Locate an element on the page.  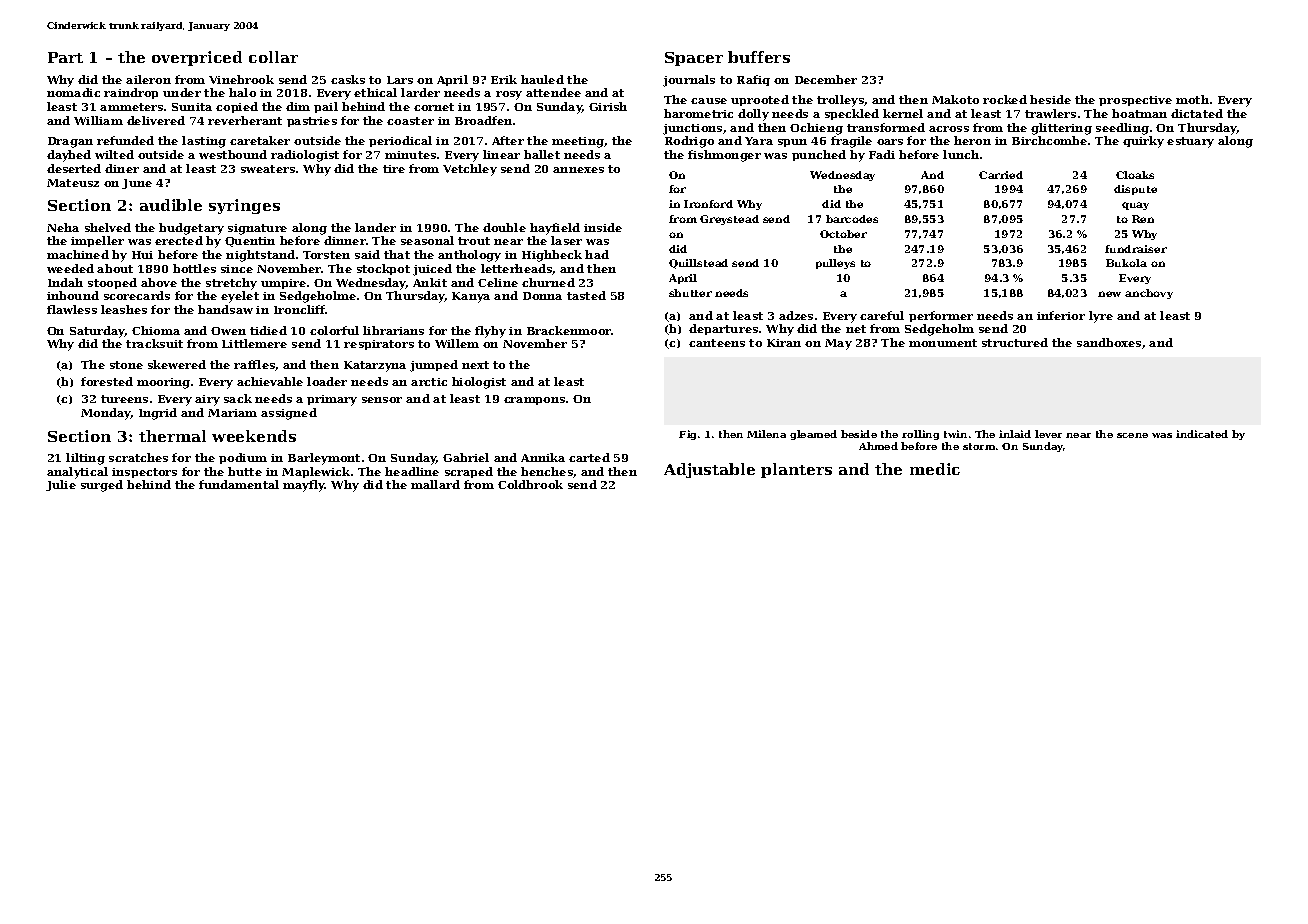
ballet is located at coordinates (542, 154).
